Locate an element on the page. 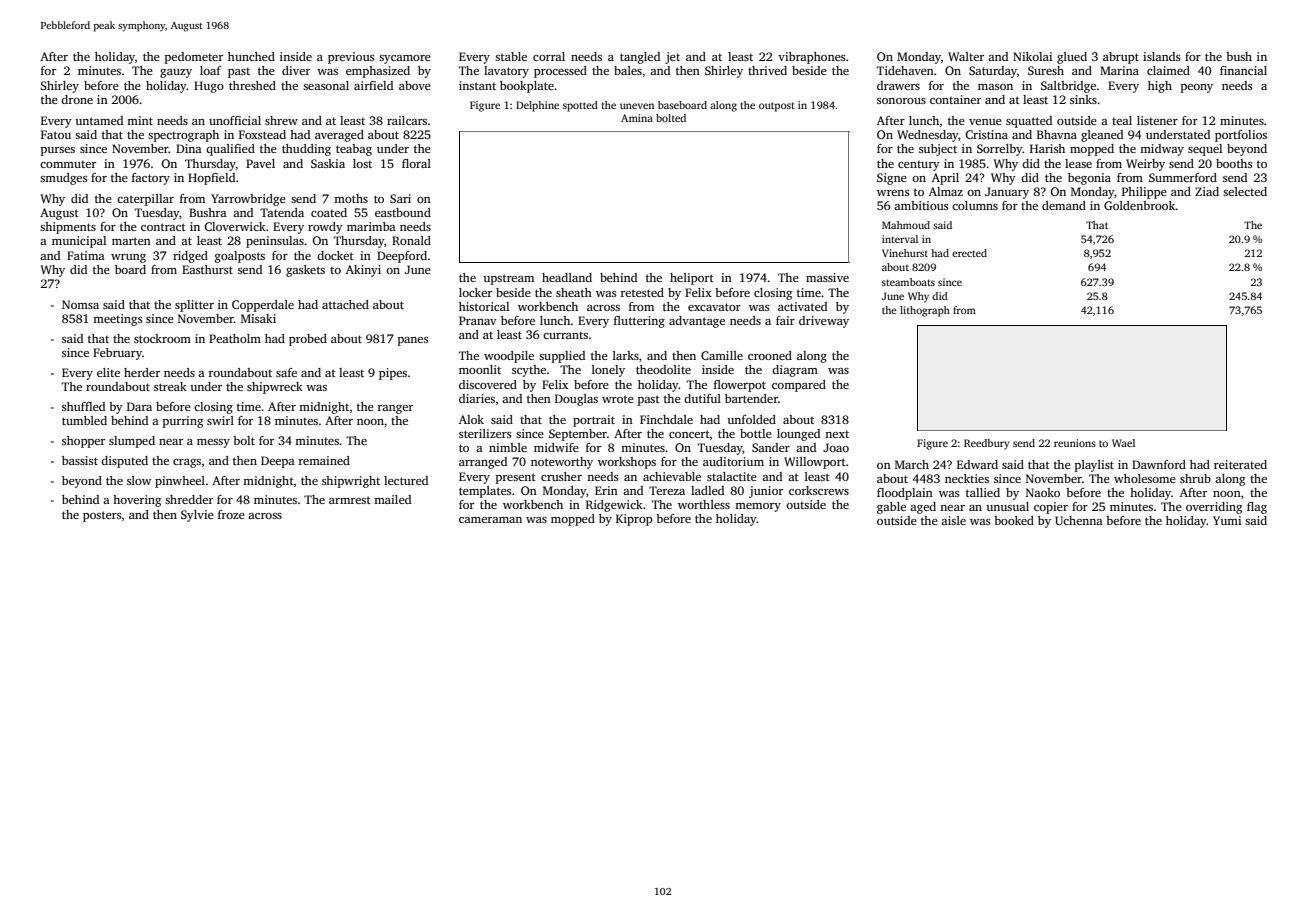  Amina is located at coordinates (637, 118).
